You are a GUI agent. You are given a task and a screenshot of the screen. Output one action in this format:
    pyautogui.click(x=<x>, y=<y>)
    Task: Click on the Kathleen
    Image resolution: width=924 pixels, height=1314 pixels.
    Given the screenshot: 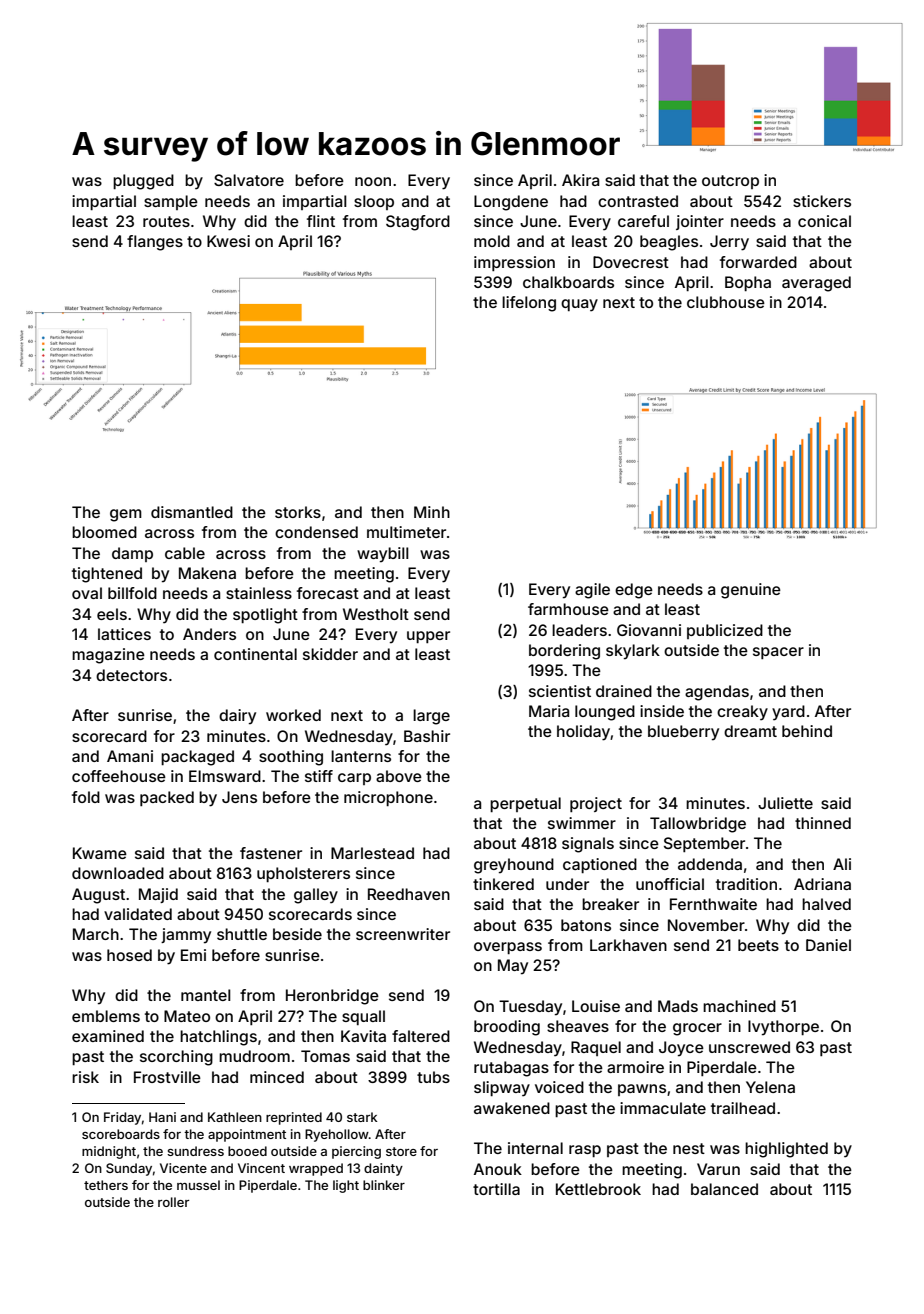 What is the action you would take?
    pyautogui.click(x=235, y=1117)
